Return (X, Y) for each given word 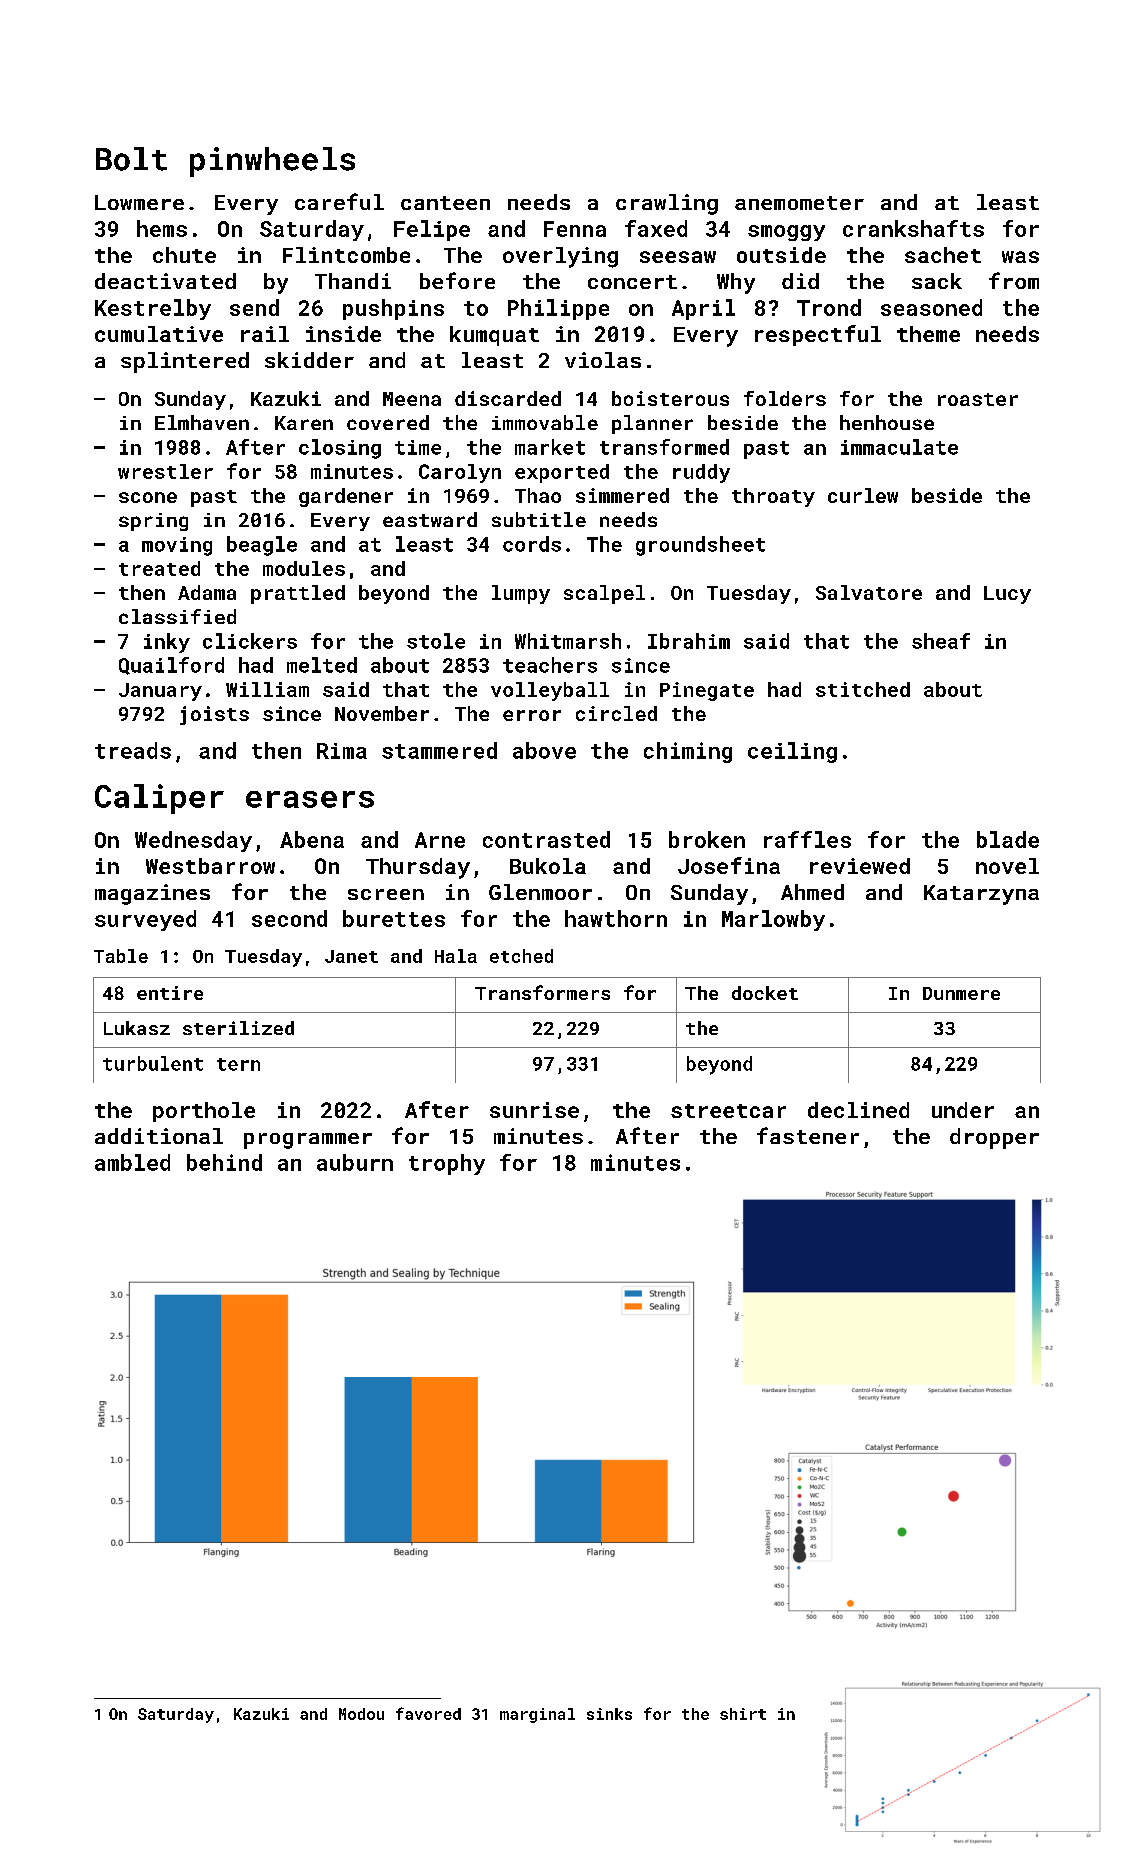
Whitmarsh (568, 641)
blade (1008, 839)
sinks (609, 1714)
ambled (132, 1162)
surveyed (145, 920)
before (457, 280)
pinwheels (272, 162)
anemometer (799, 203)
